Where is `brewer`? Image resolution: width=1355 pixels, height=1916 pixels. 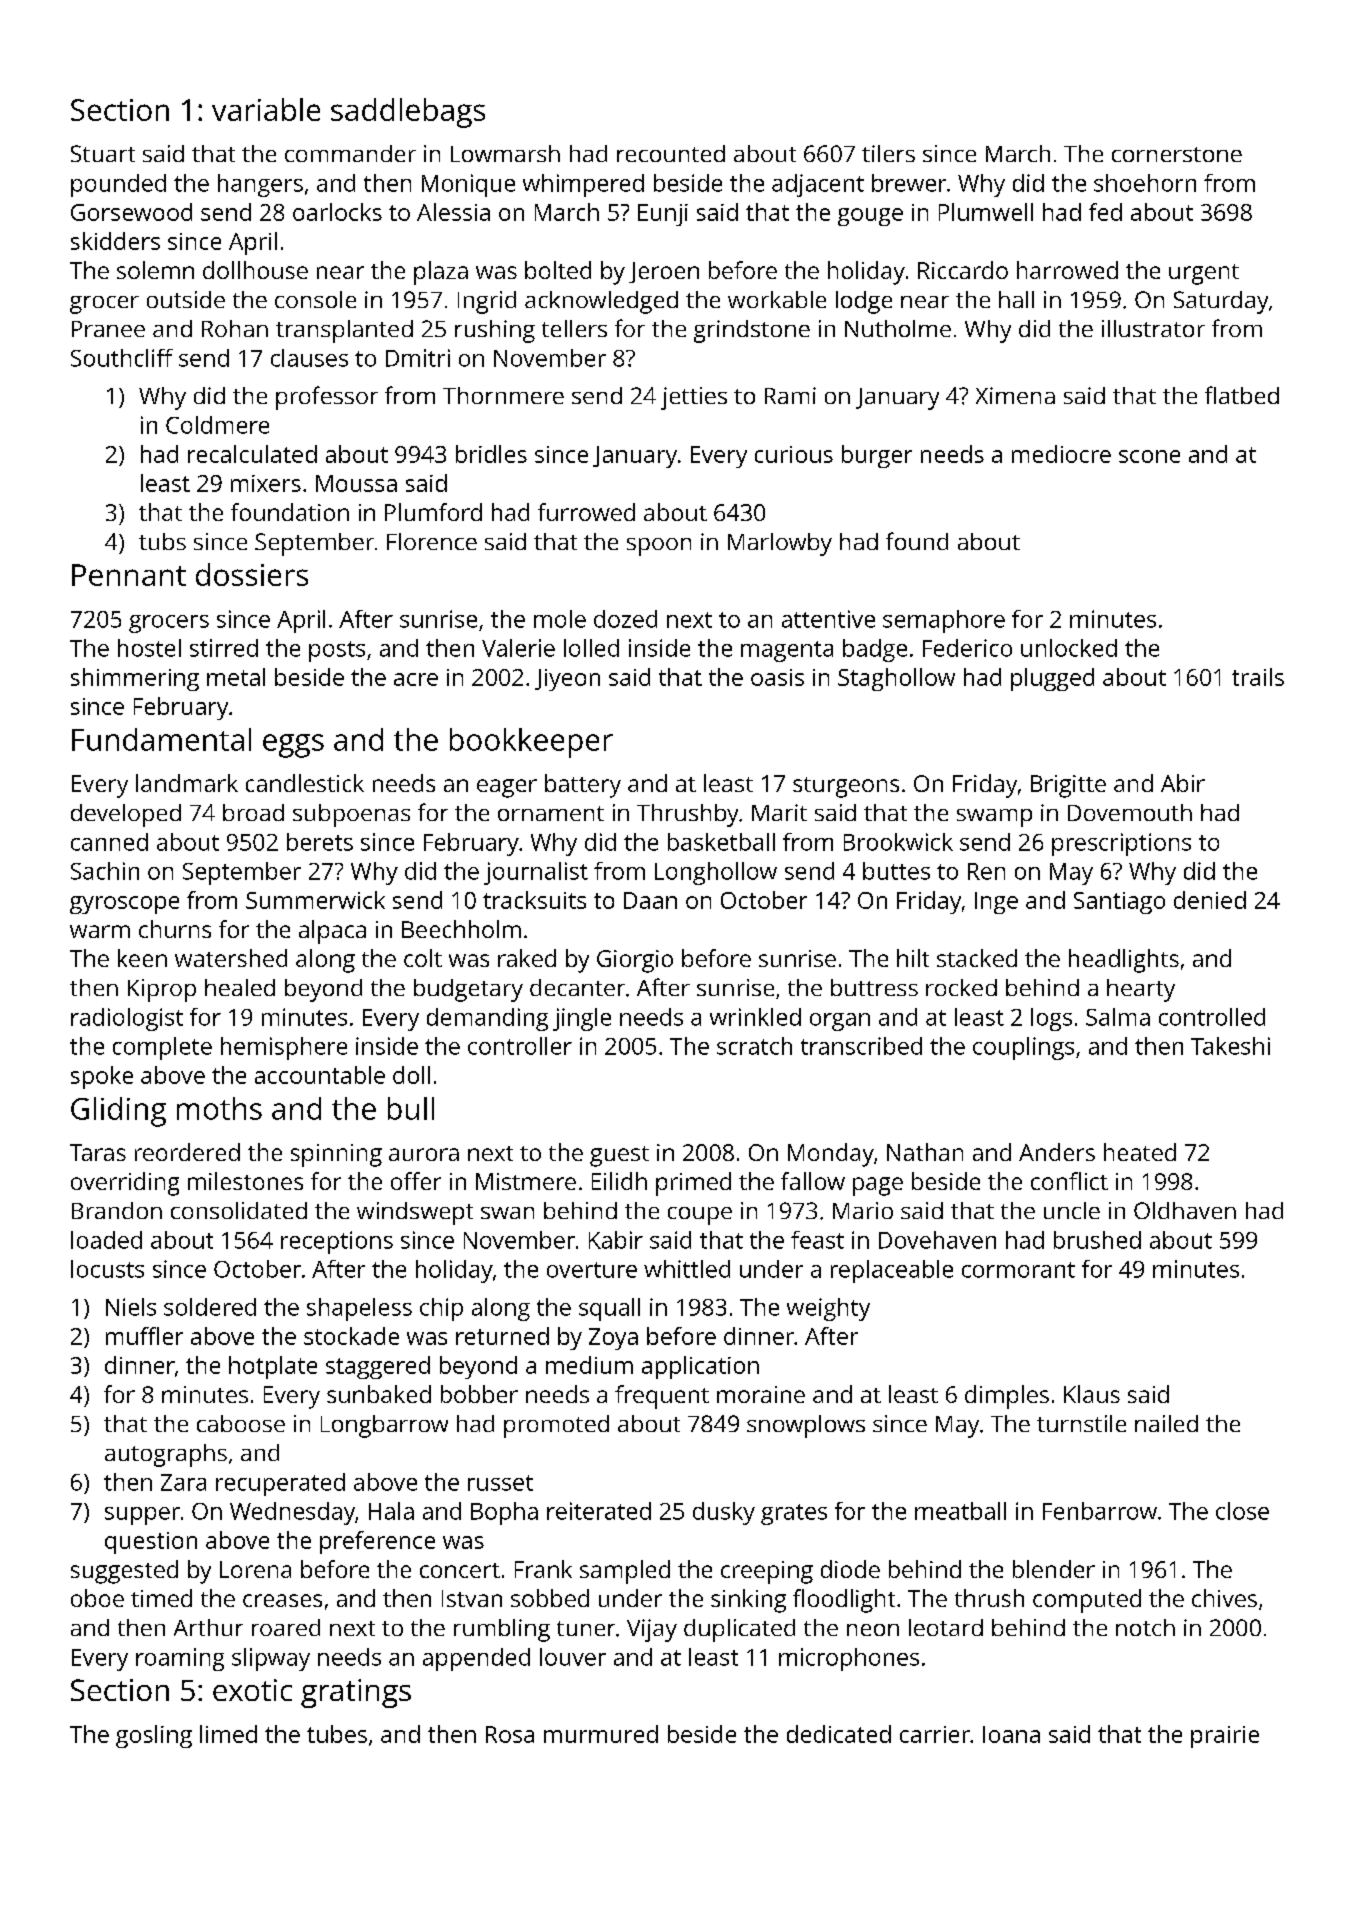
brewer is located at coordinates (909, 183).
